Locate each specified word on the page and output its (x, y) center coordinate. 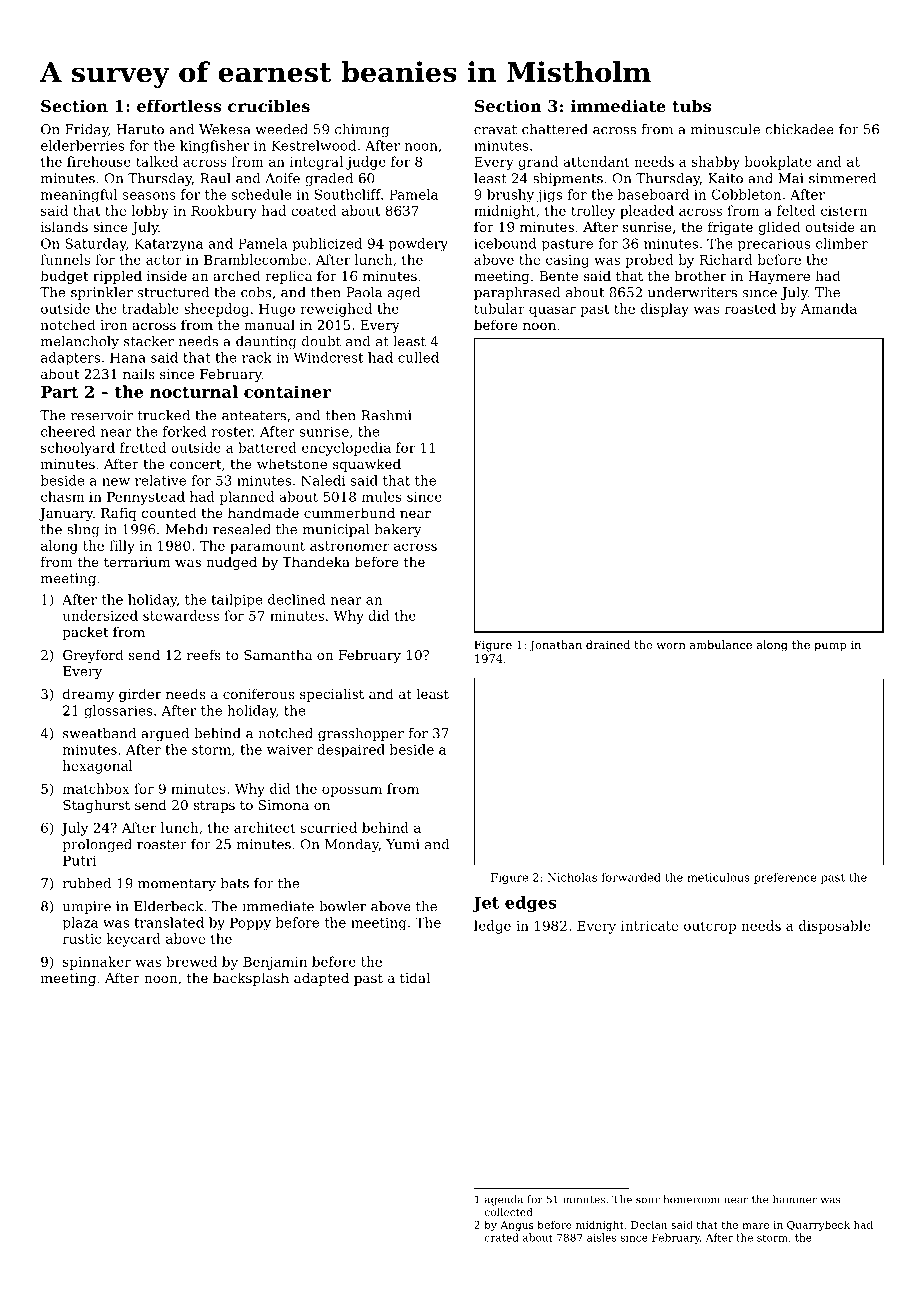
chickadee (799, 129)
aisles (601, 1237)
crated (502, 1237)
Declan (649, 1224)
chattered (555, 129)
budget (64, 277)
